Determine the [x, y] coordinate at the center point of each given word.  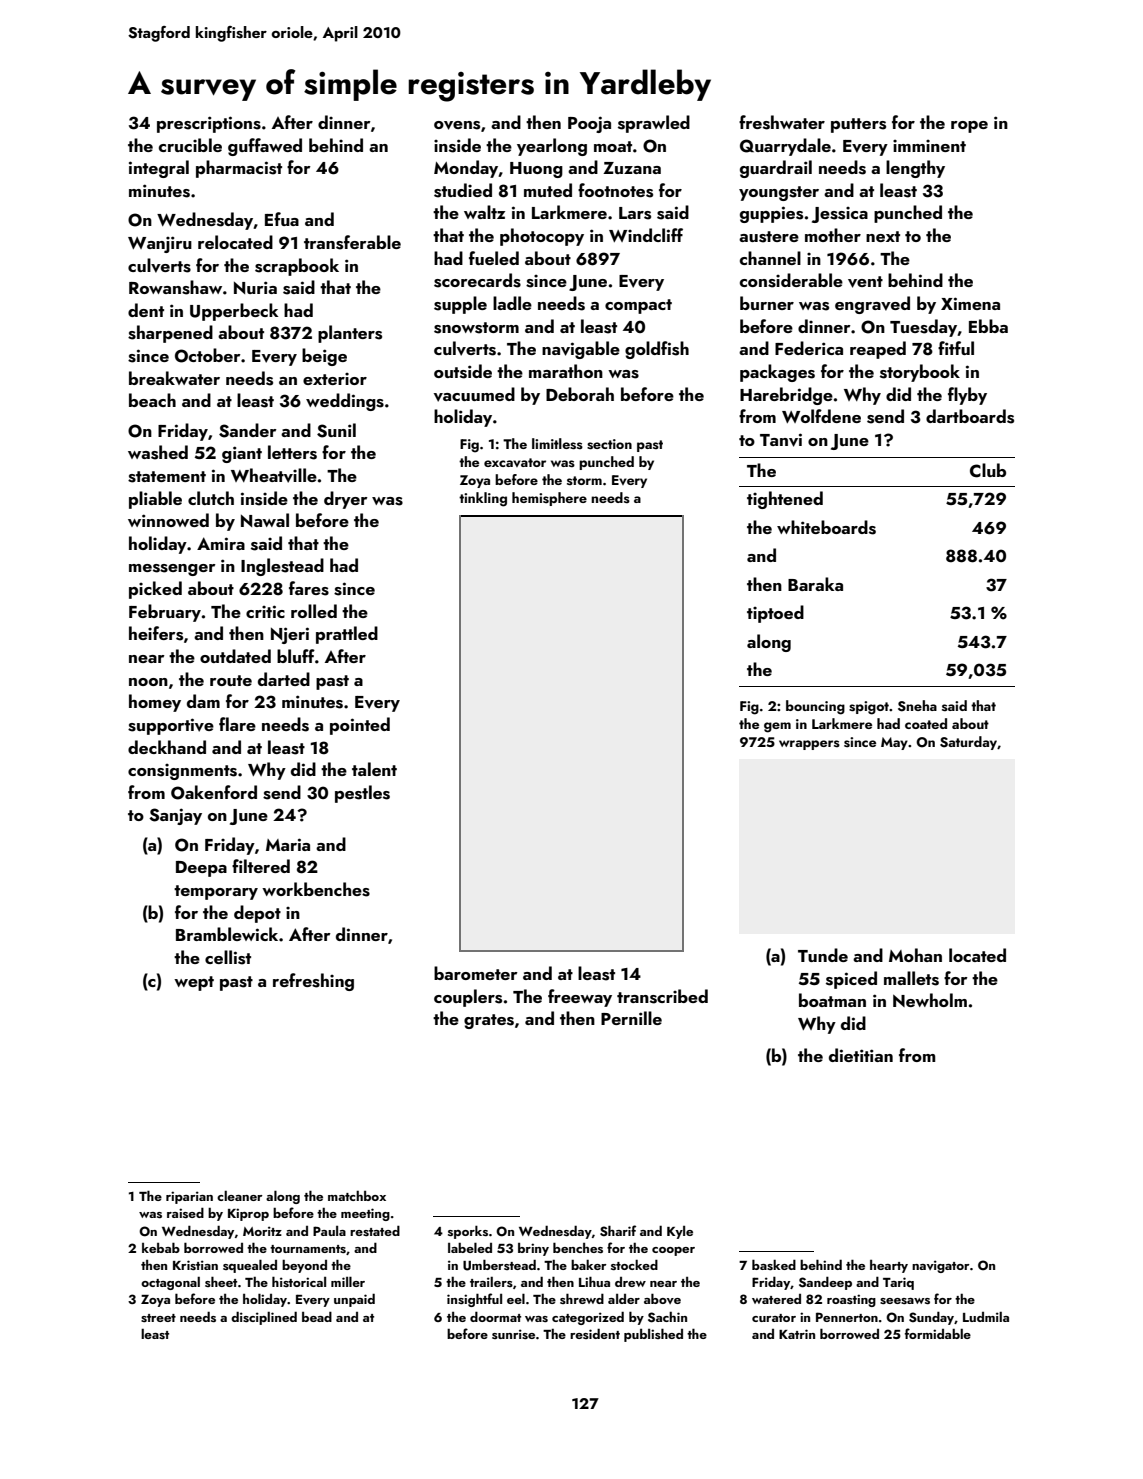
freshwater [782, 122]
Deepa [201, 869]
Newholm [930, 1000]
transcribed [662, 996]
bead [317, 1316]
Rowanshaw [175, 287]
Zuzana [632, 168]
